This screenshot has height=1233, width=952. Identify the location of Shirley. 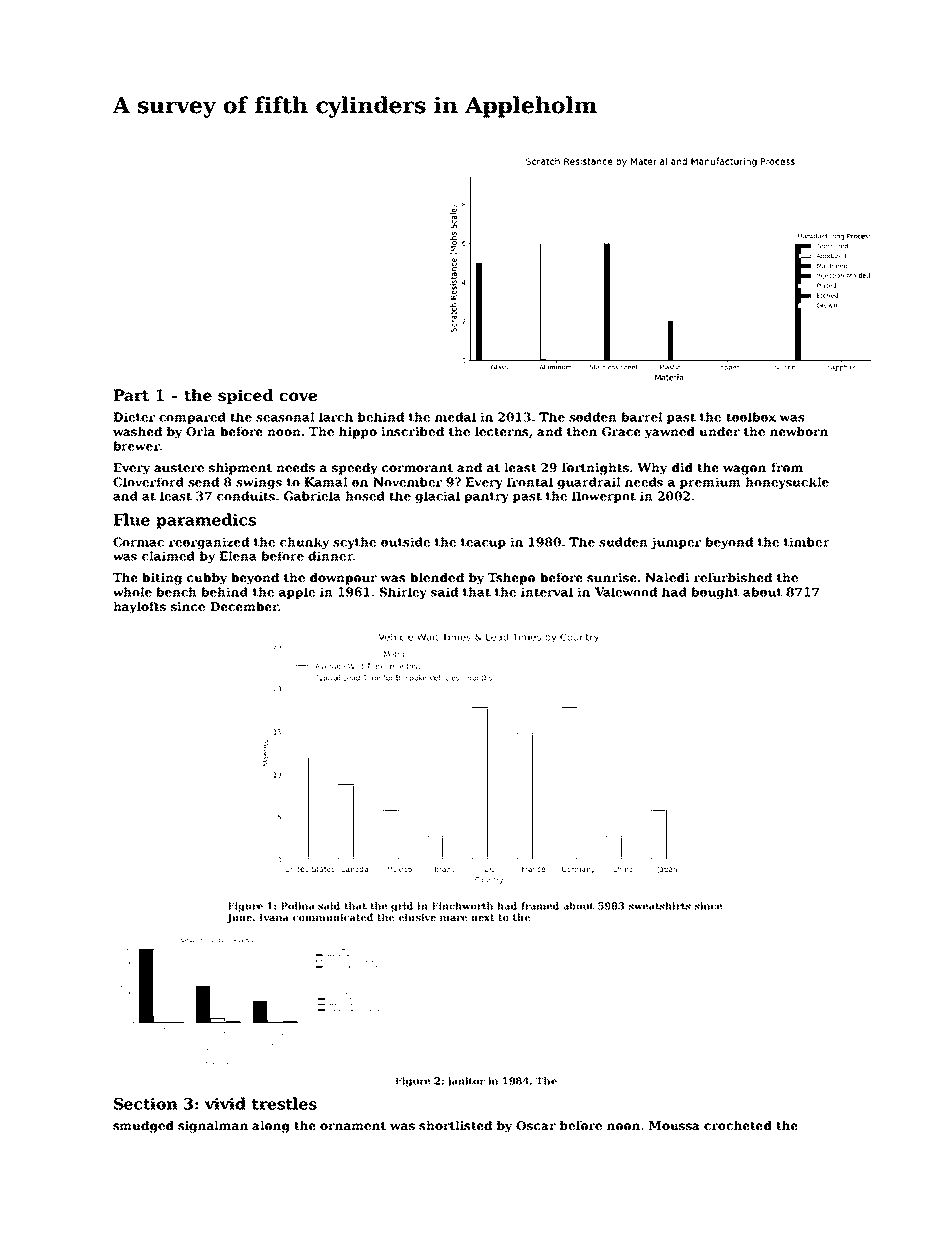
(403, 593).
